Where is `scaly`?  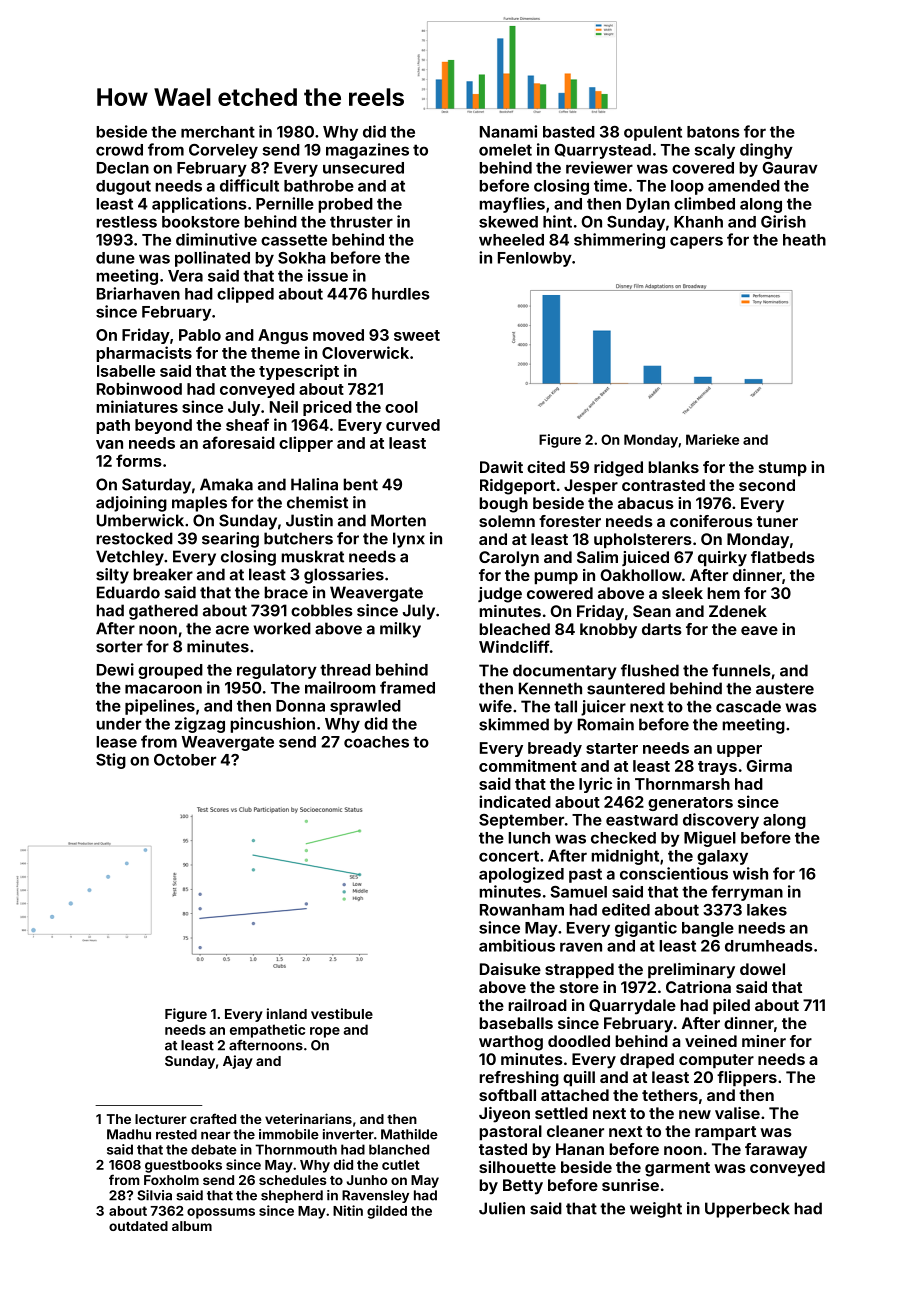
scaly is located at coordinates (715, 151).
